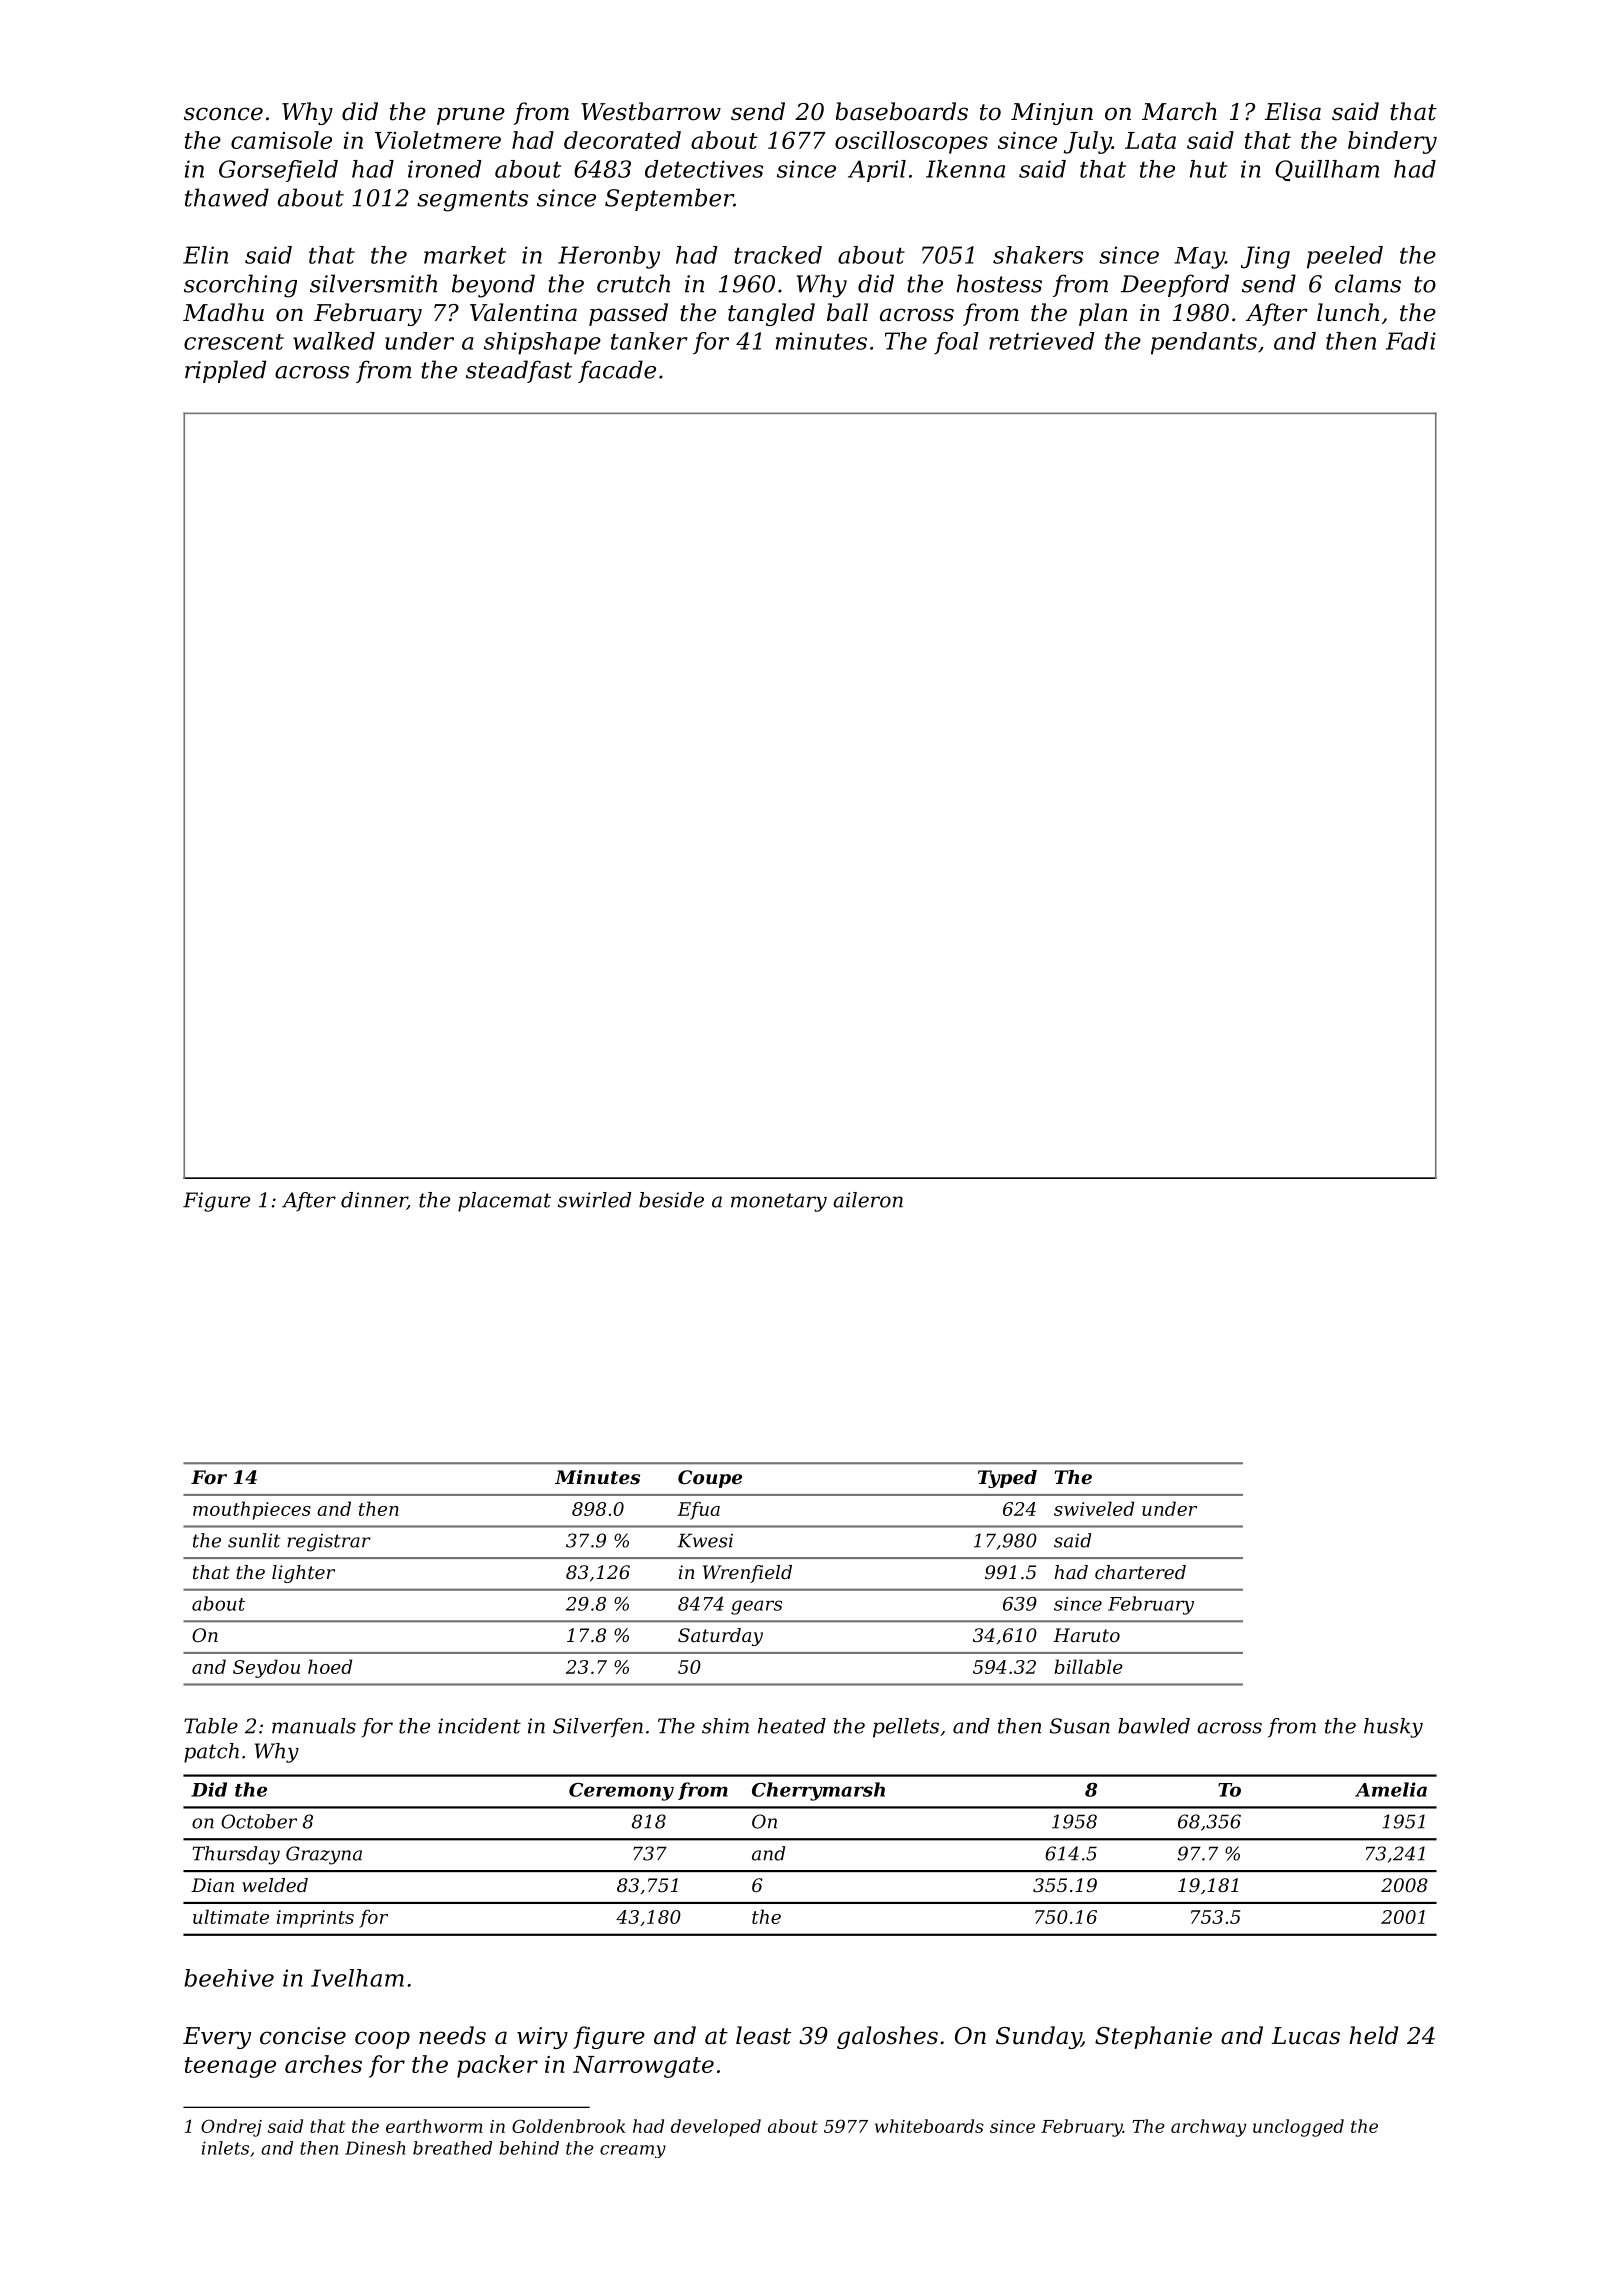 This screenshot has height=2292, width=1620. What do you see at coordinates (1103, 314) in the screenshot?
I see `plan` at bounding box center [1103, 314].
